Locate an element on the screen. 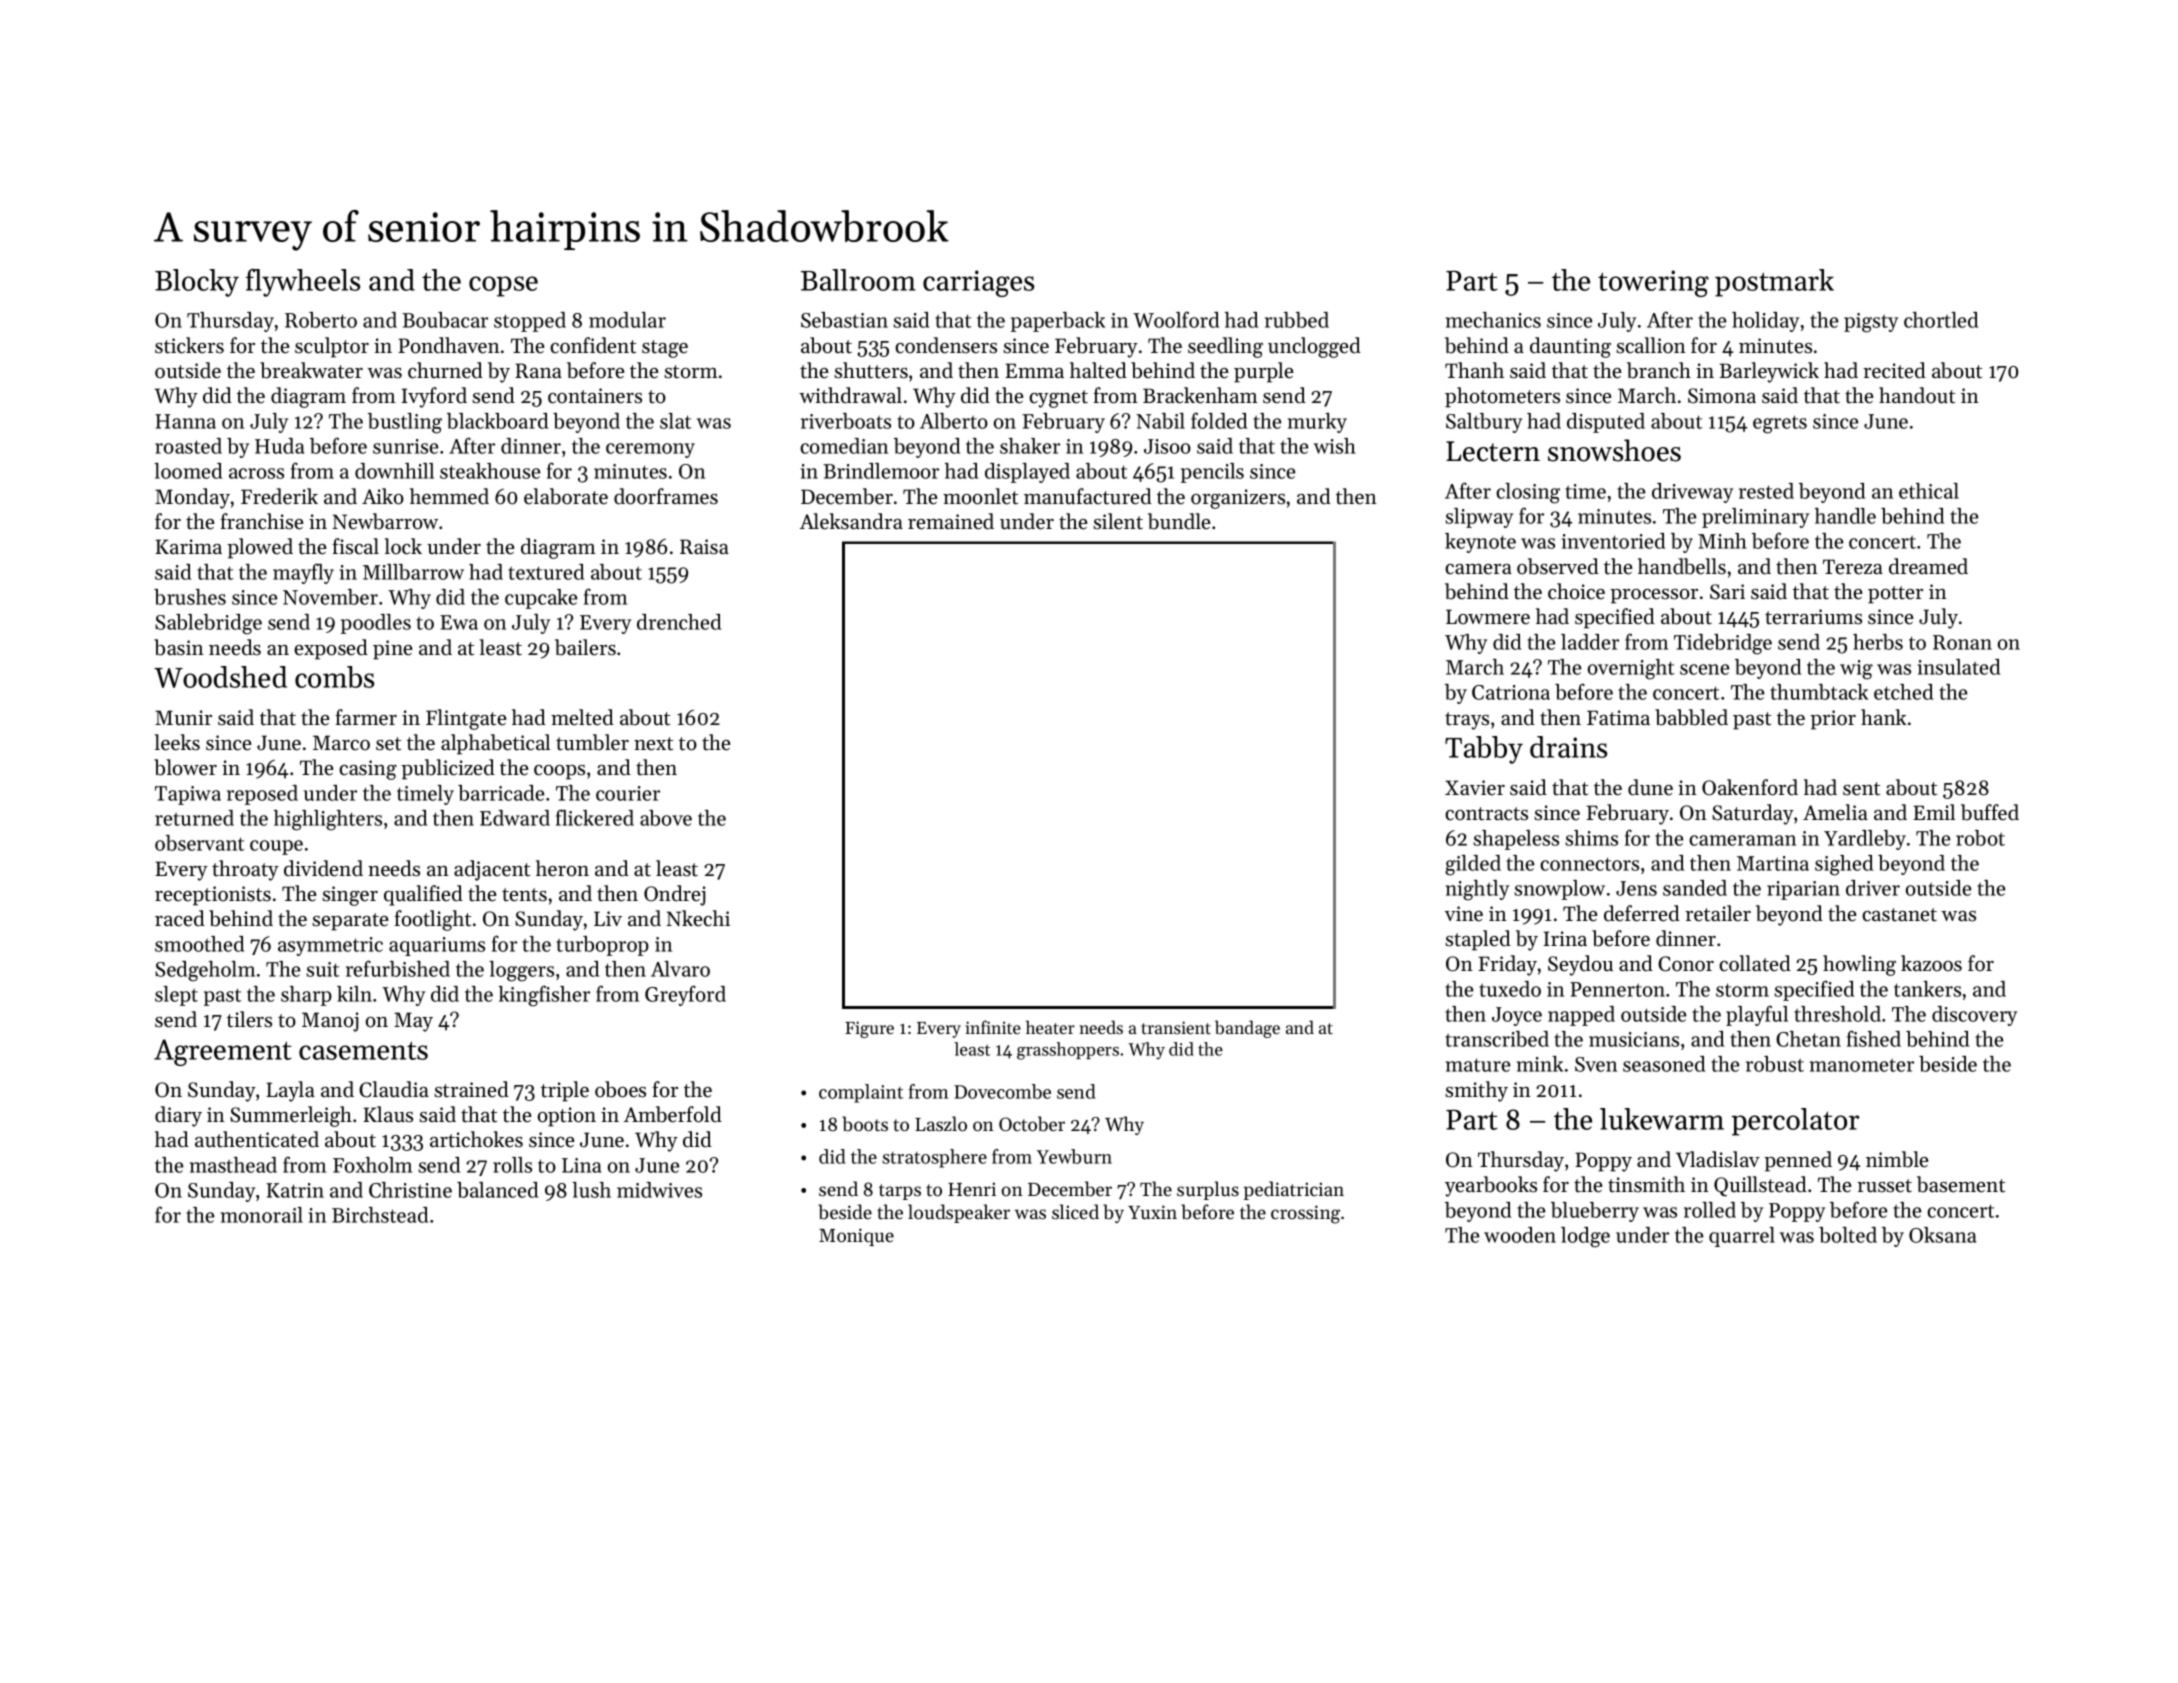  snowplow is located at coordinates (1559, 890).
